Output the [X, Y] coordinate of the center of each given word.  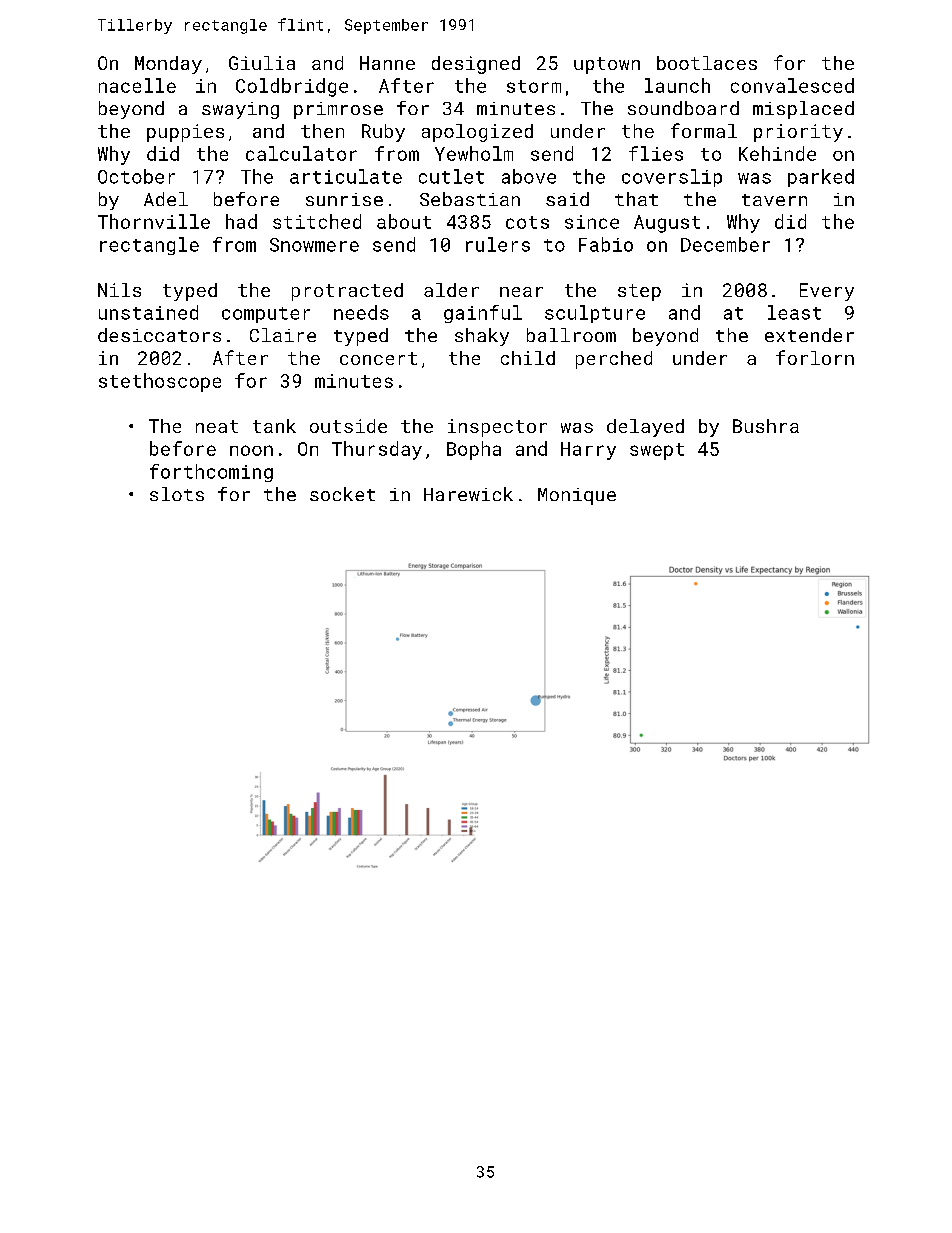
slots [177, 494]
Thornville [154, 221]
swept [657, 451]
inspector [497, 428]
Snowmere [314, 245]
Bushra [766, 426]
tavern [774, 200]
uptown [607, 65]
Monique [577, 496]
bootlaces [707, 63]
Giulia [262, 63]
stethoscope [160, 382]
